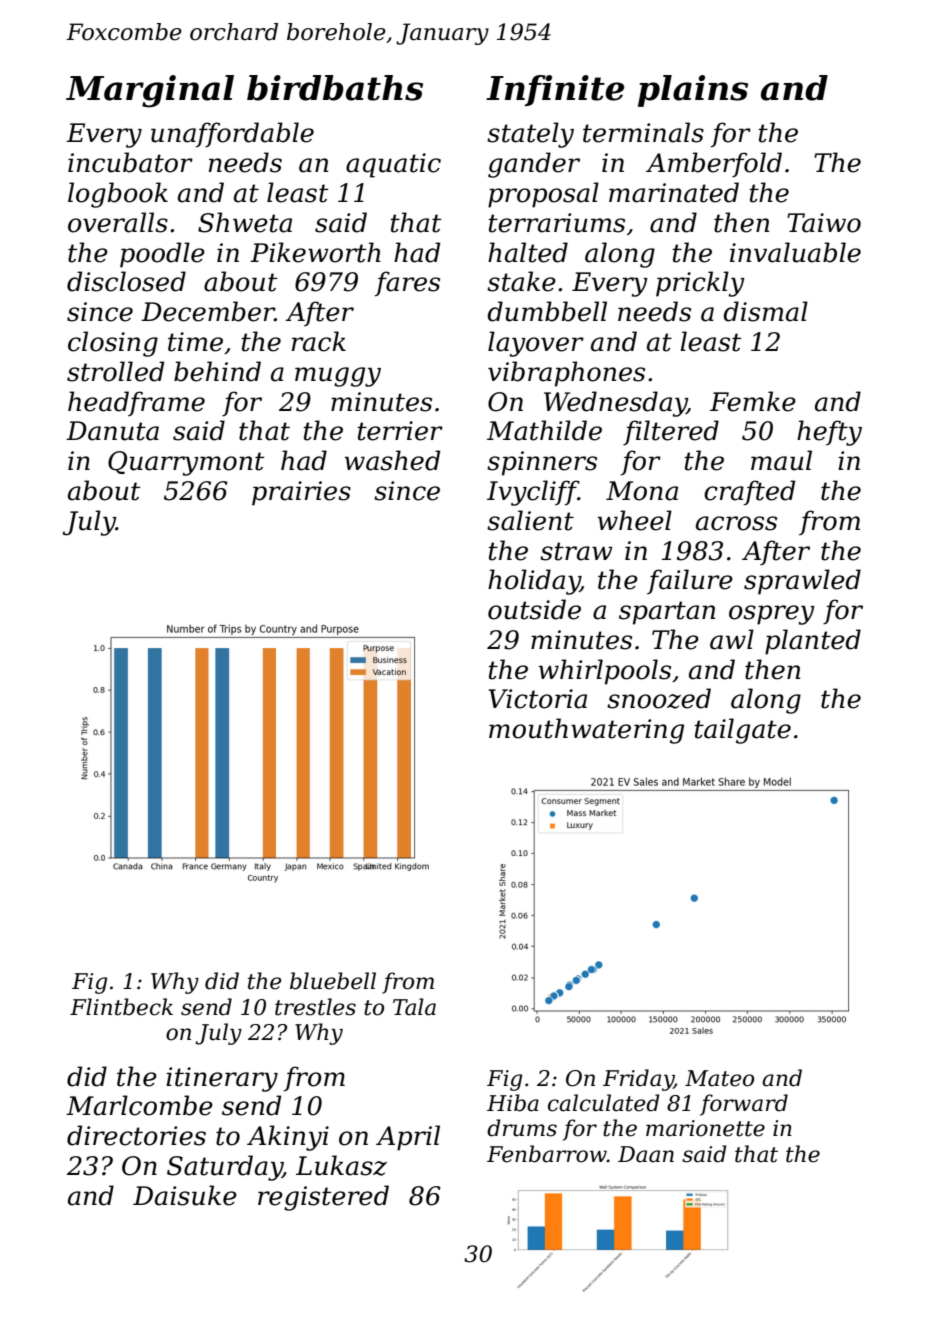  What do you see at coordinates (555, 90) in the image?
I see `Infinite` at bounding box center [555, 90].
